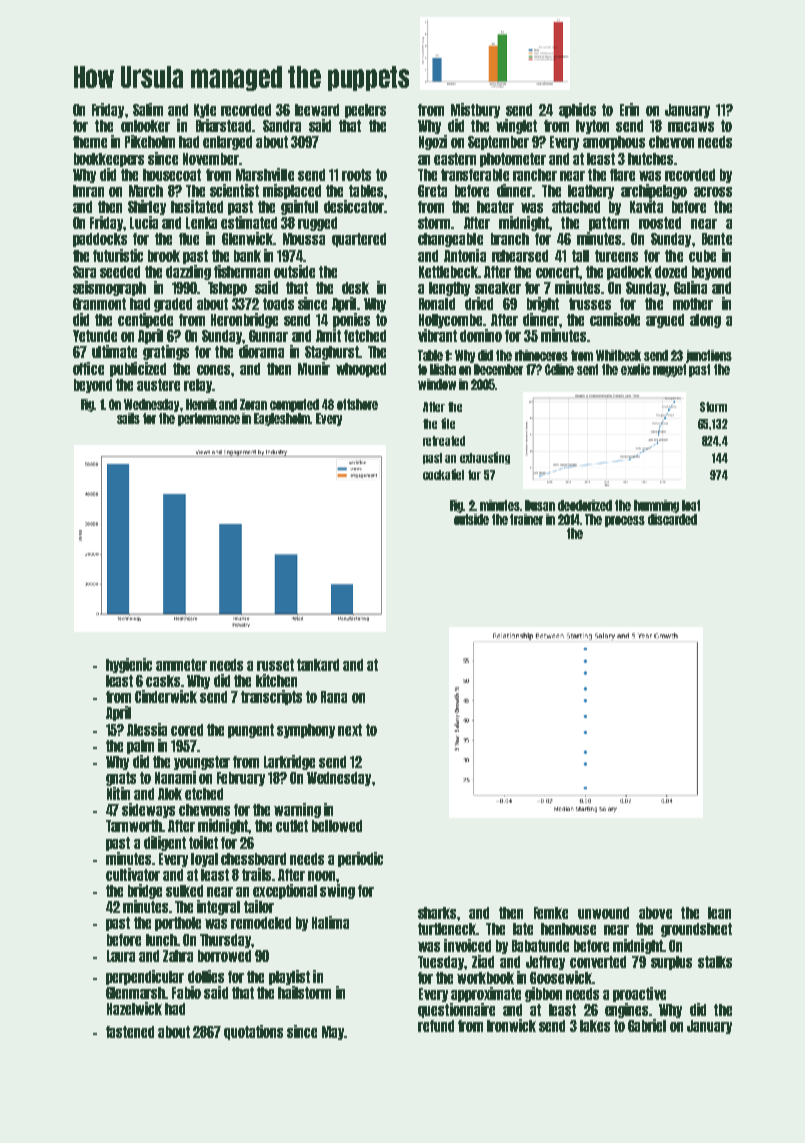 The image size is (805, 1143). What do you see at coordinates (516, 126) in the screenshot?
I see `winglet` at bounding box center [516, 126].
